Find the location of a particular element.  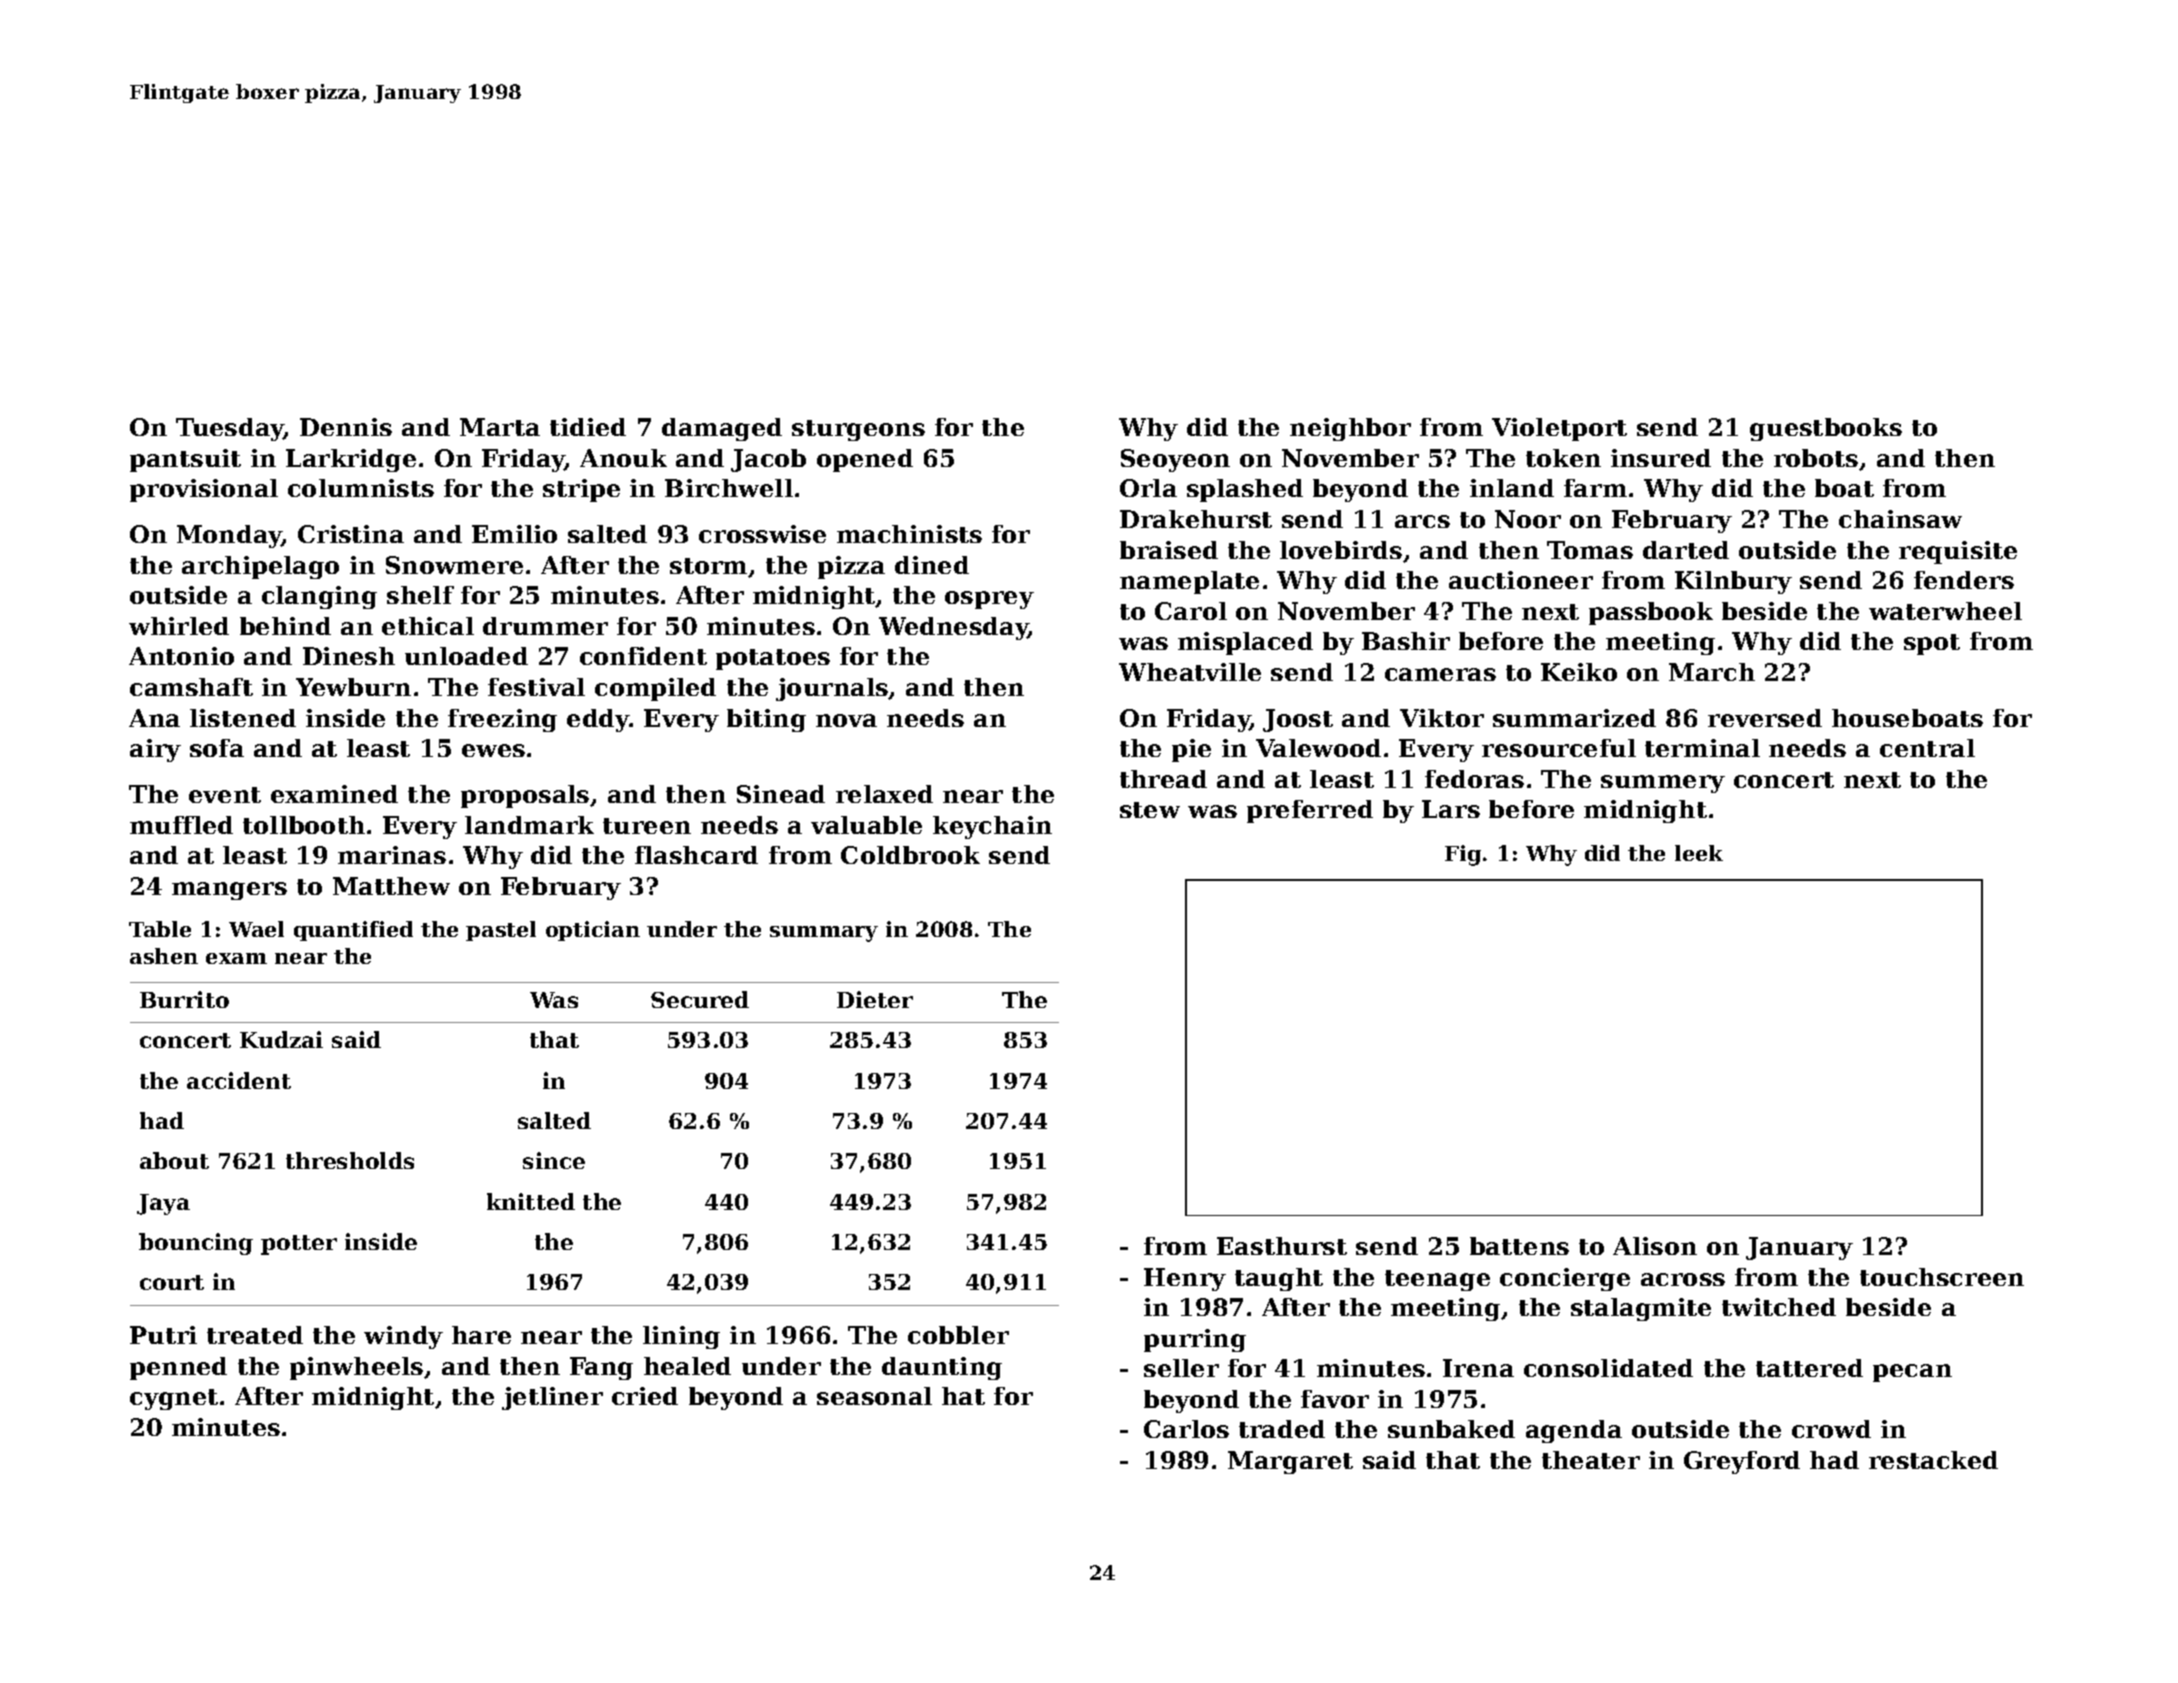

jetliner is located at coordinates (552, 1398).
